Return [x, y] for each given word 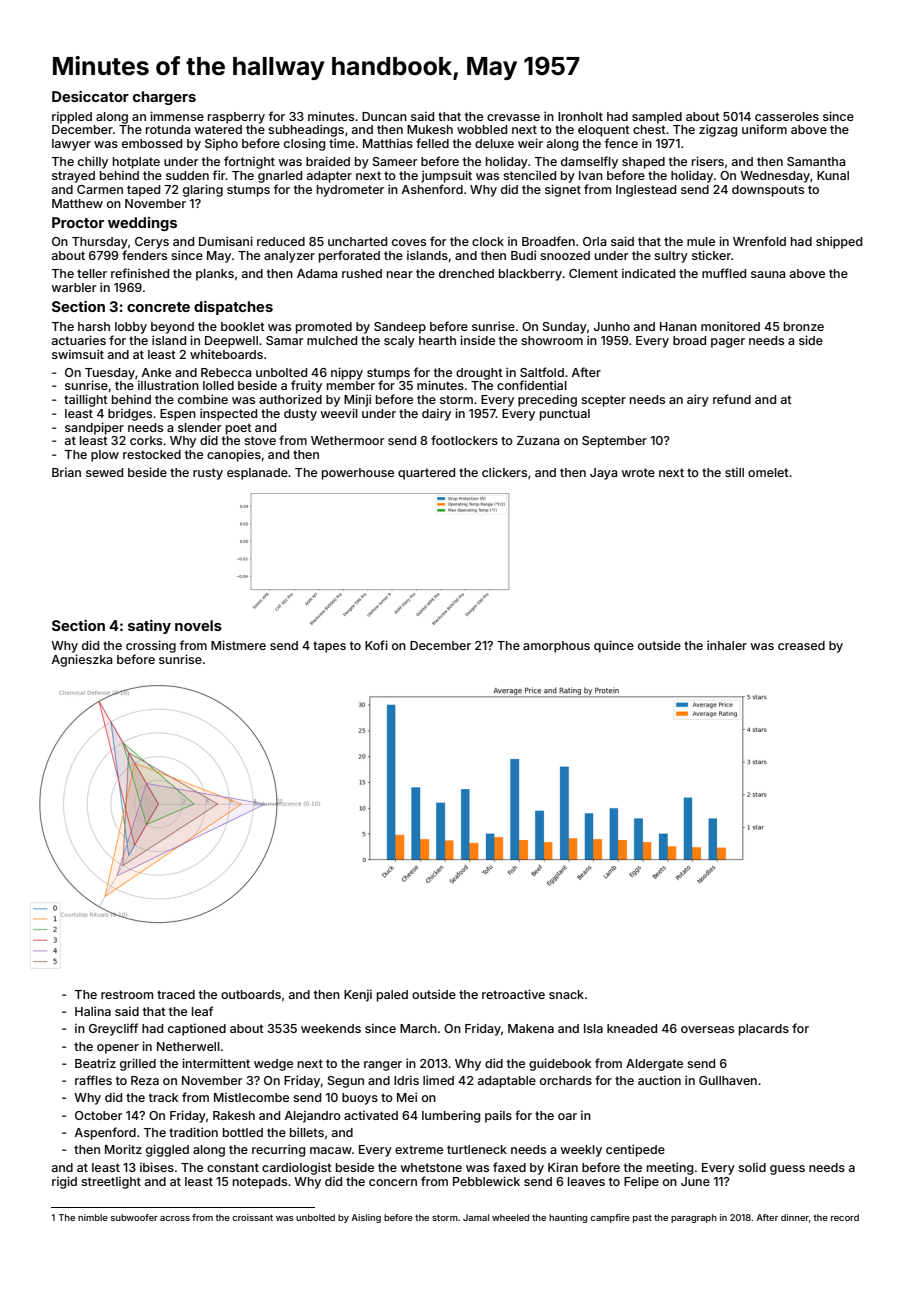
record [845, 1217]
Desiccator [90, 96]
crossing [151, 646]
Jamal [476, 1217]
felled [432, 143]
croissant [252, 1217]
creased [801, 645]
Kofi [376, 645]
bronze [804, 326]
